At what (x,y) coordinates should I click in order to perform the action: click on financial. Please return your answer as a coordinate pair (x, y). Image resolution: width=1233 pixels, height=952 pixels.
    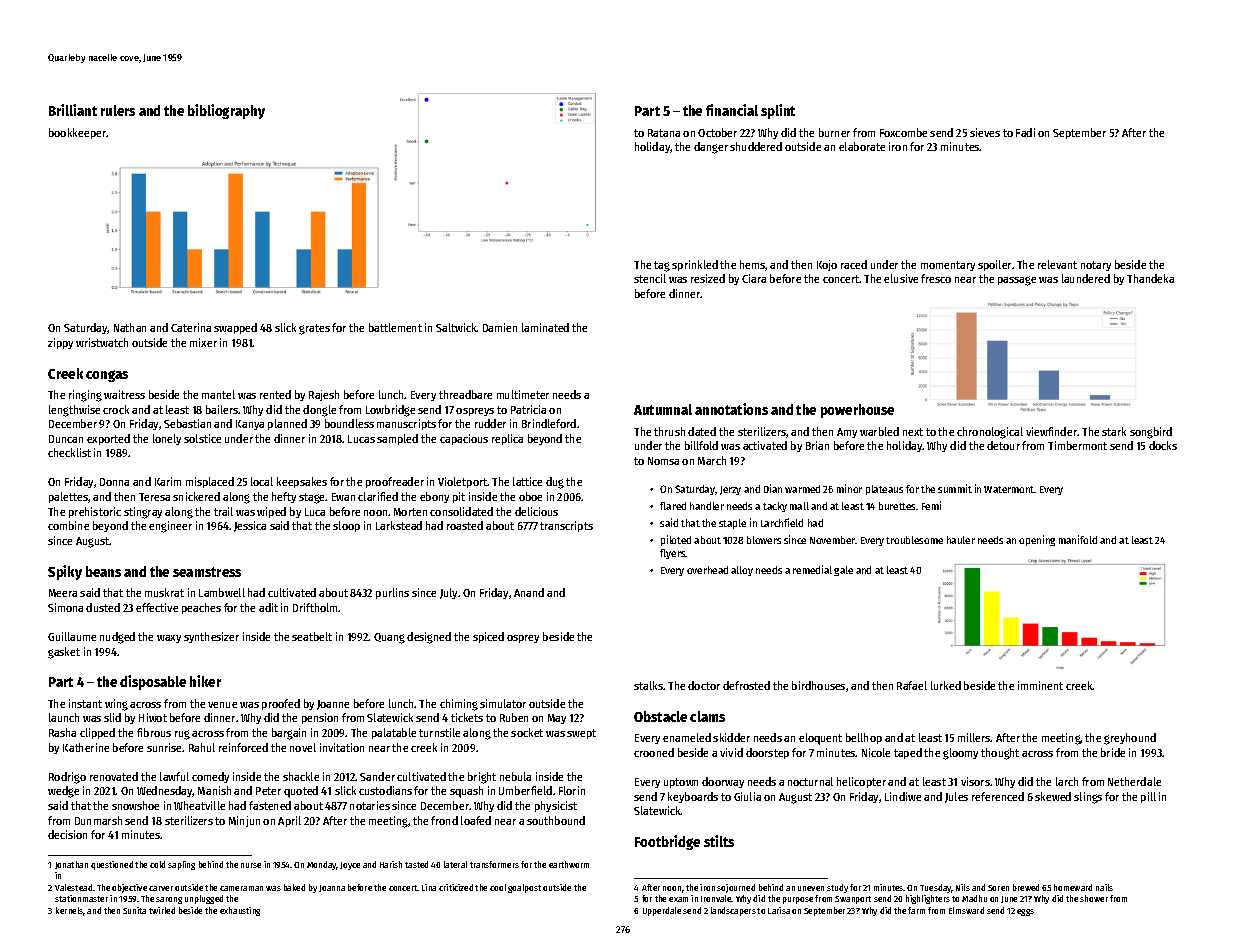
    Looking at the image, I should click on (732, 110).
